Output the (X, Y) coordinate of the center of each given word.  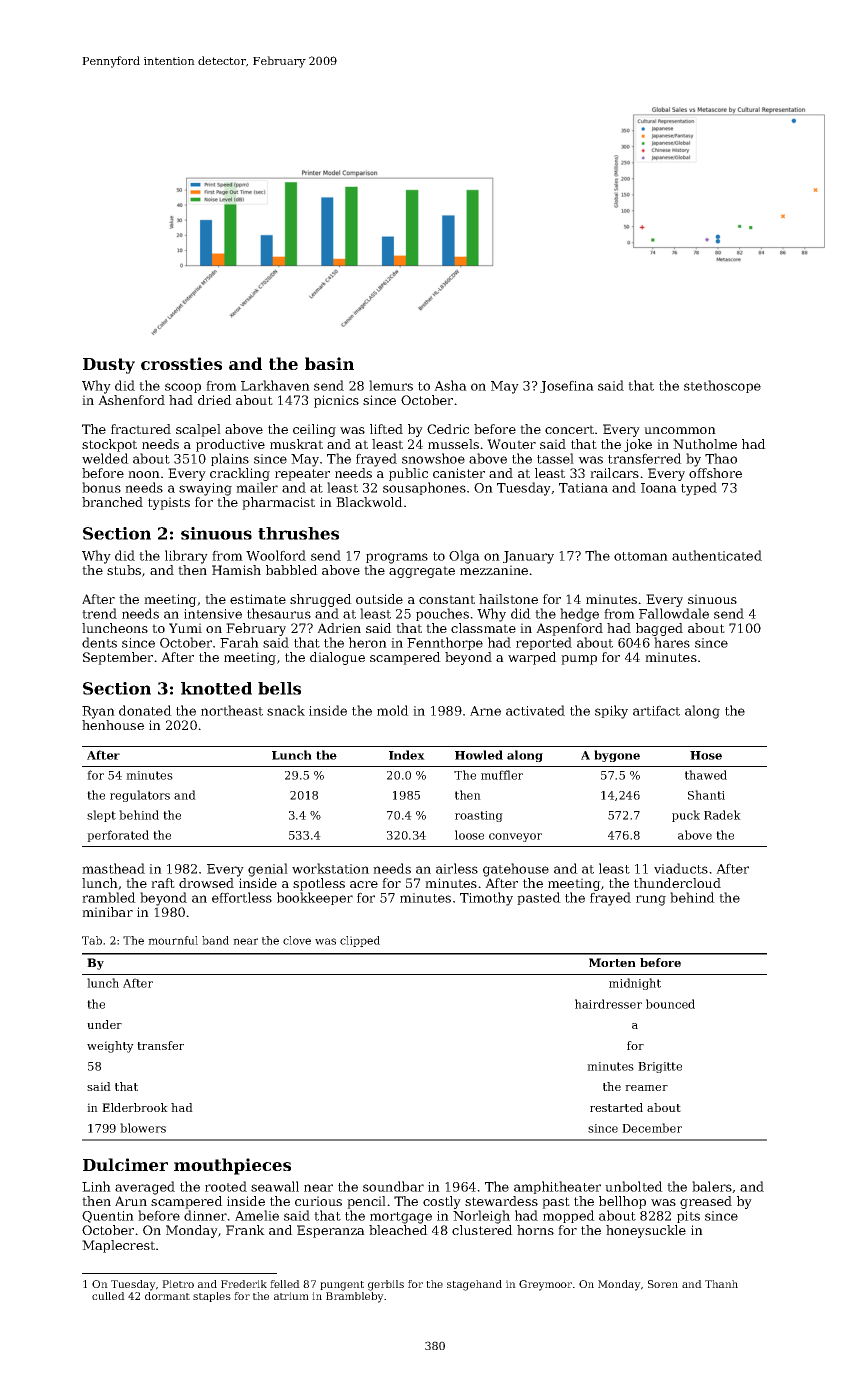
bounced (670, 1004)
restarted (616, 1107)
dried (215, 400)
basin (329, 363)
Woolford (276, 555)
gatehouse (516, 870)
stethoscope (722, 386)
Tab (92, 940)
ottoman (641, 556)
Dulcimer (125, 1164)
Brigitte (660, 1067)
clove (297, 940)
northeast (232, 710)
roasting (479, 816)
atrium (291, 1296)
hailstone (508, 599)
